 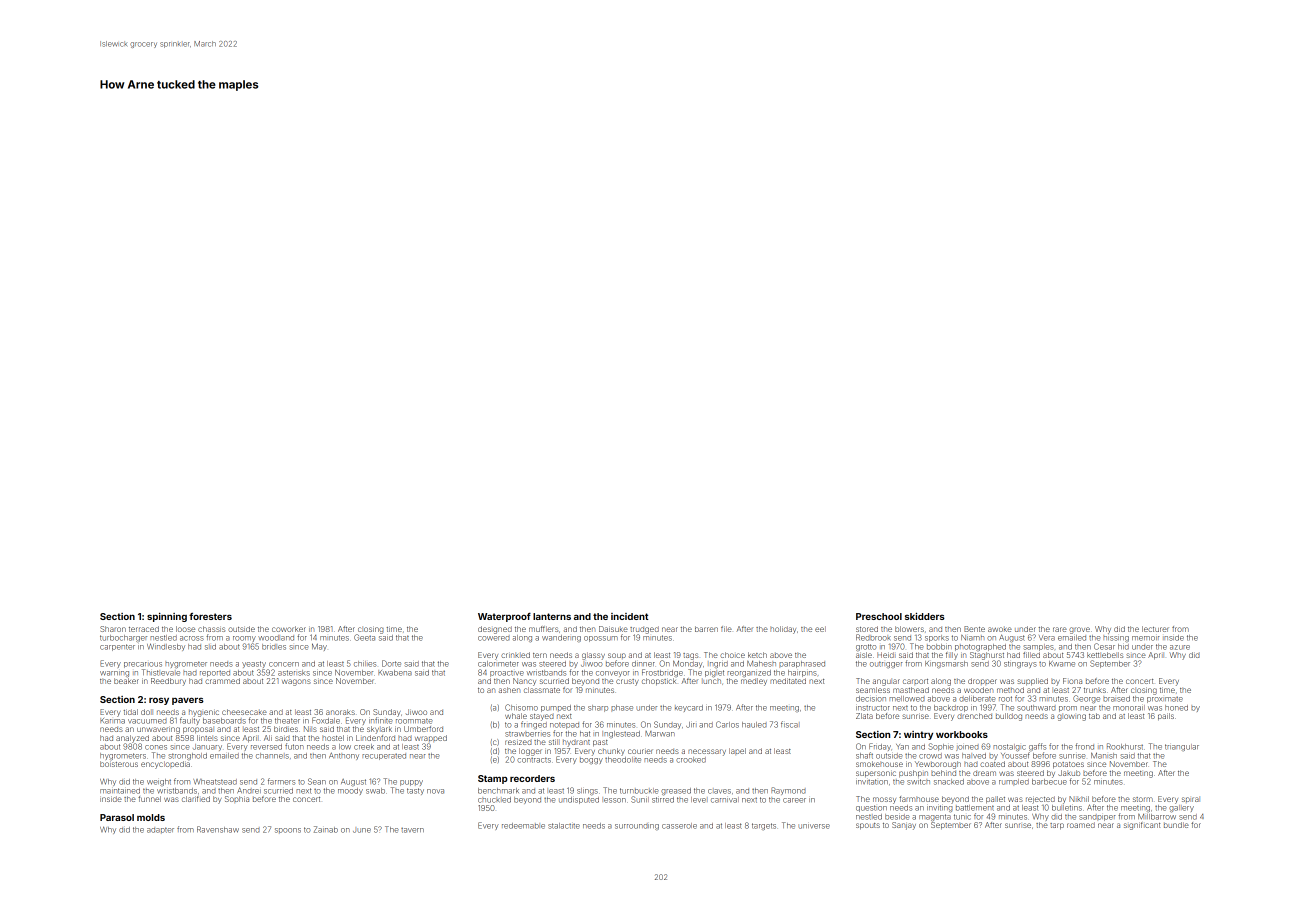 I want to click on Inglestead, so click(x=621, y=734).
